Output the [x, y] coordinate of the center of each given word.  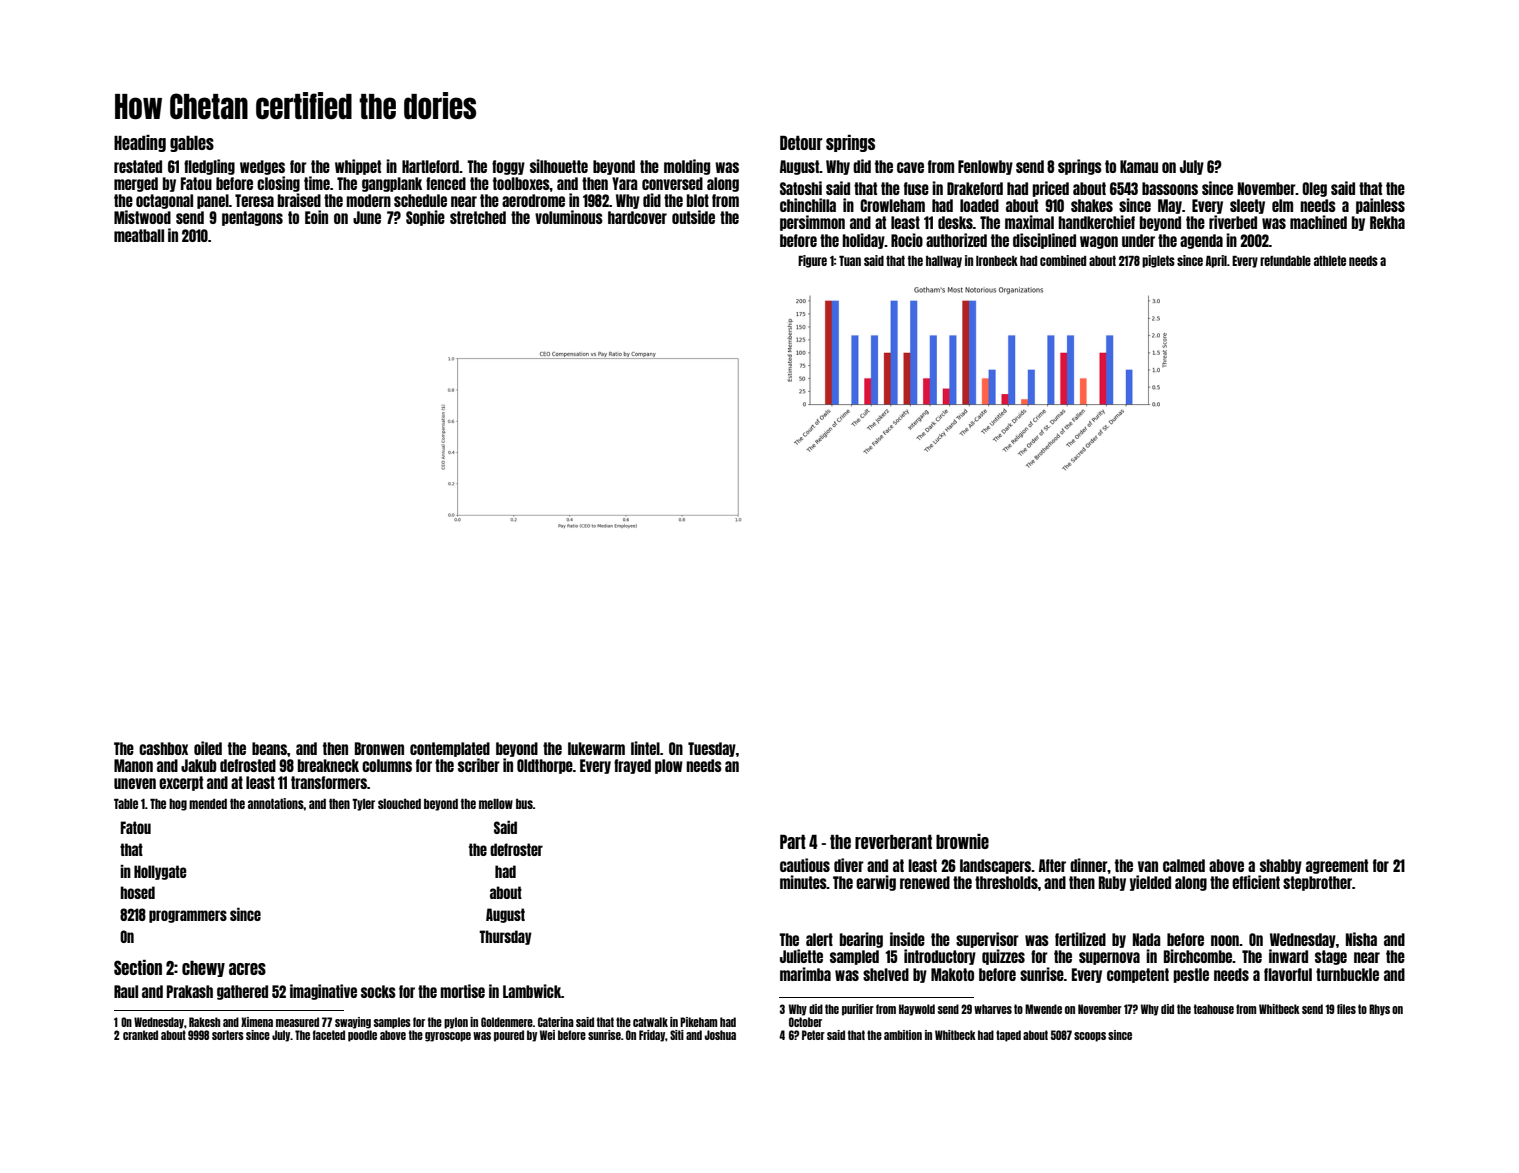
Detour [801, 143]
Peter [813, 1035]
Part [793, 842]
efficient [1256, 882]
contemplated [450, 749]
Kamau [1139, 166]
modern [368, 200]
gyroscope [448, 1037]
